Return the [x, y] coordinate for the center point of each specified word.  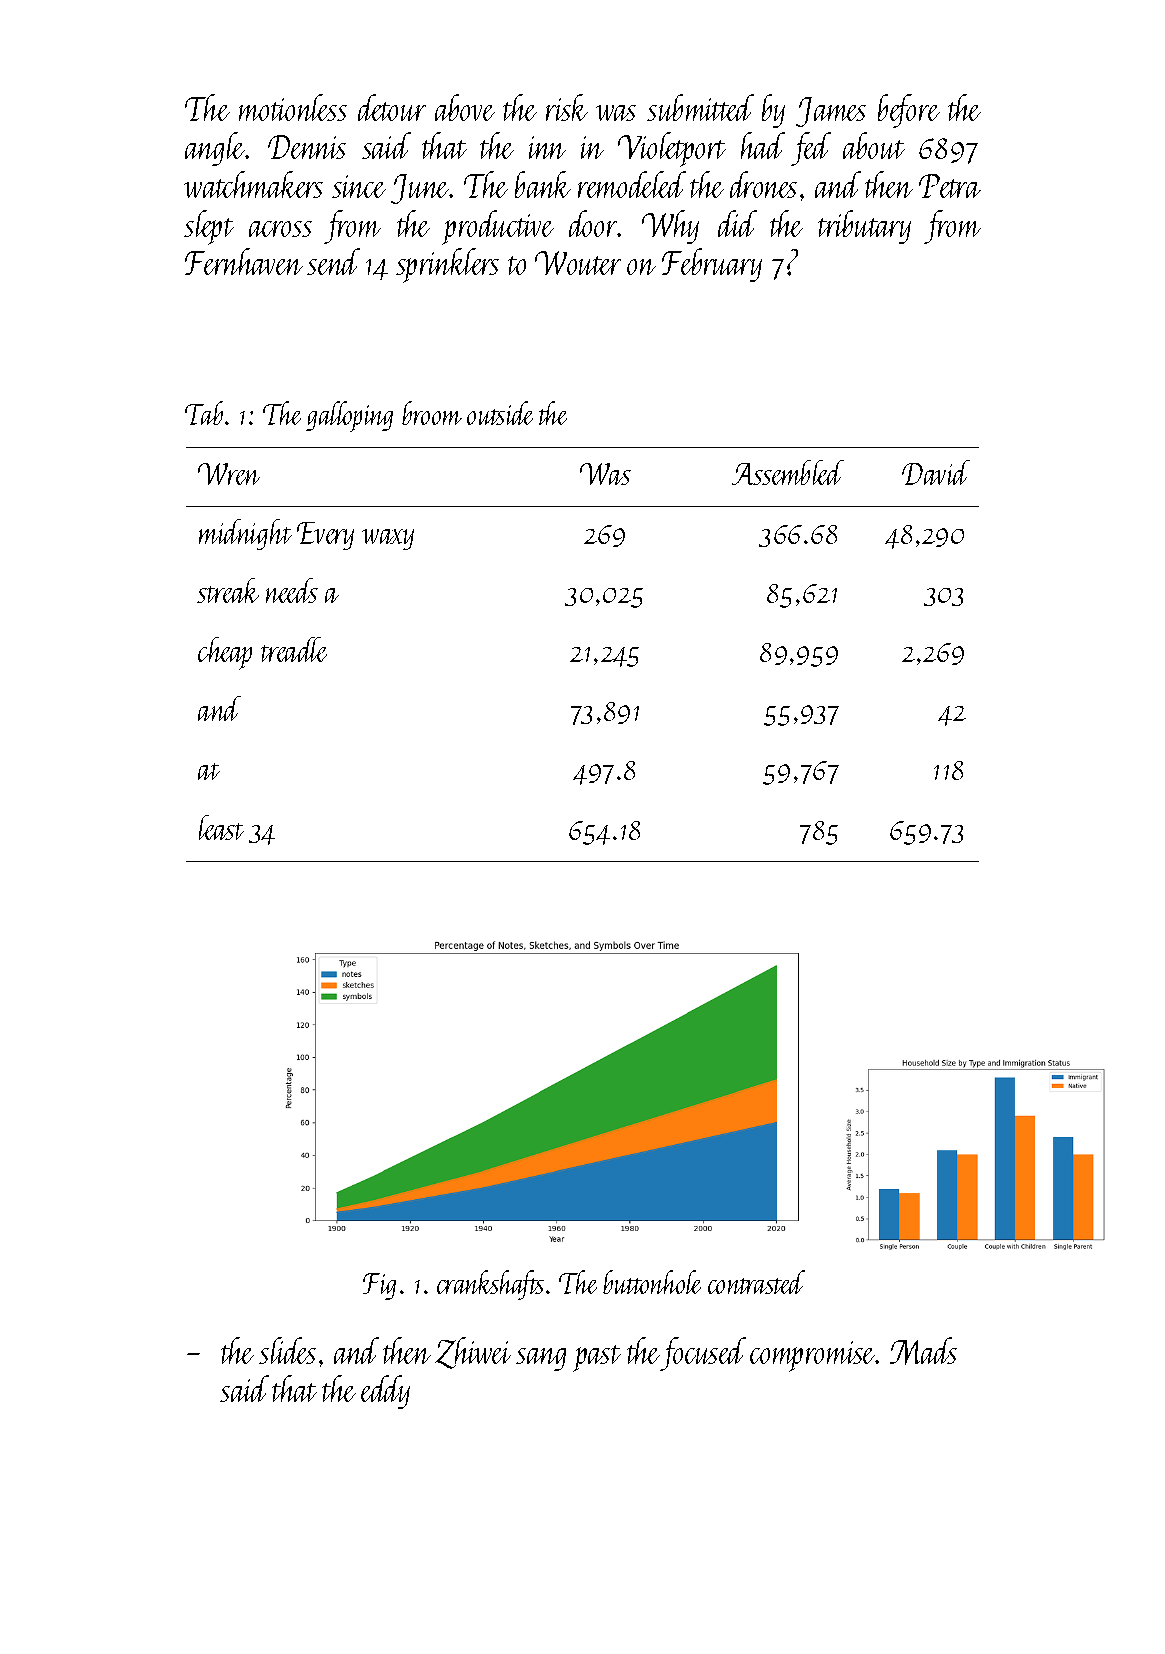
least [221, 827]
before [909, 111]
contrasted [756, 1282]
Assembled [788, 472]
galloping [349, 416]
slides [287, 1350]
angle [215, 149]
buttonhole [652, 1282]
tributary [864, 227]
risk [567, 107]
